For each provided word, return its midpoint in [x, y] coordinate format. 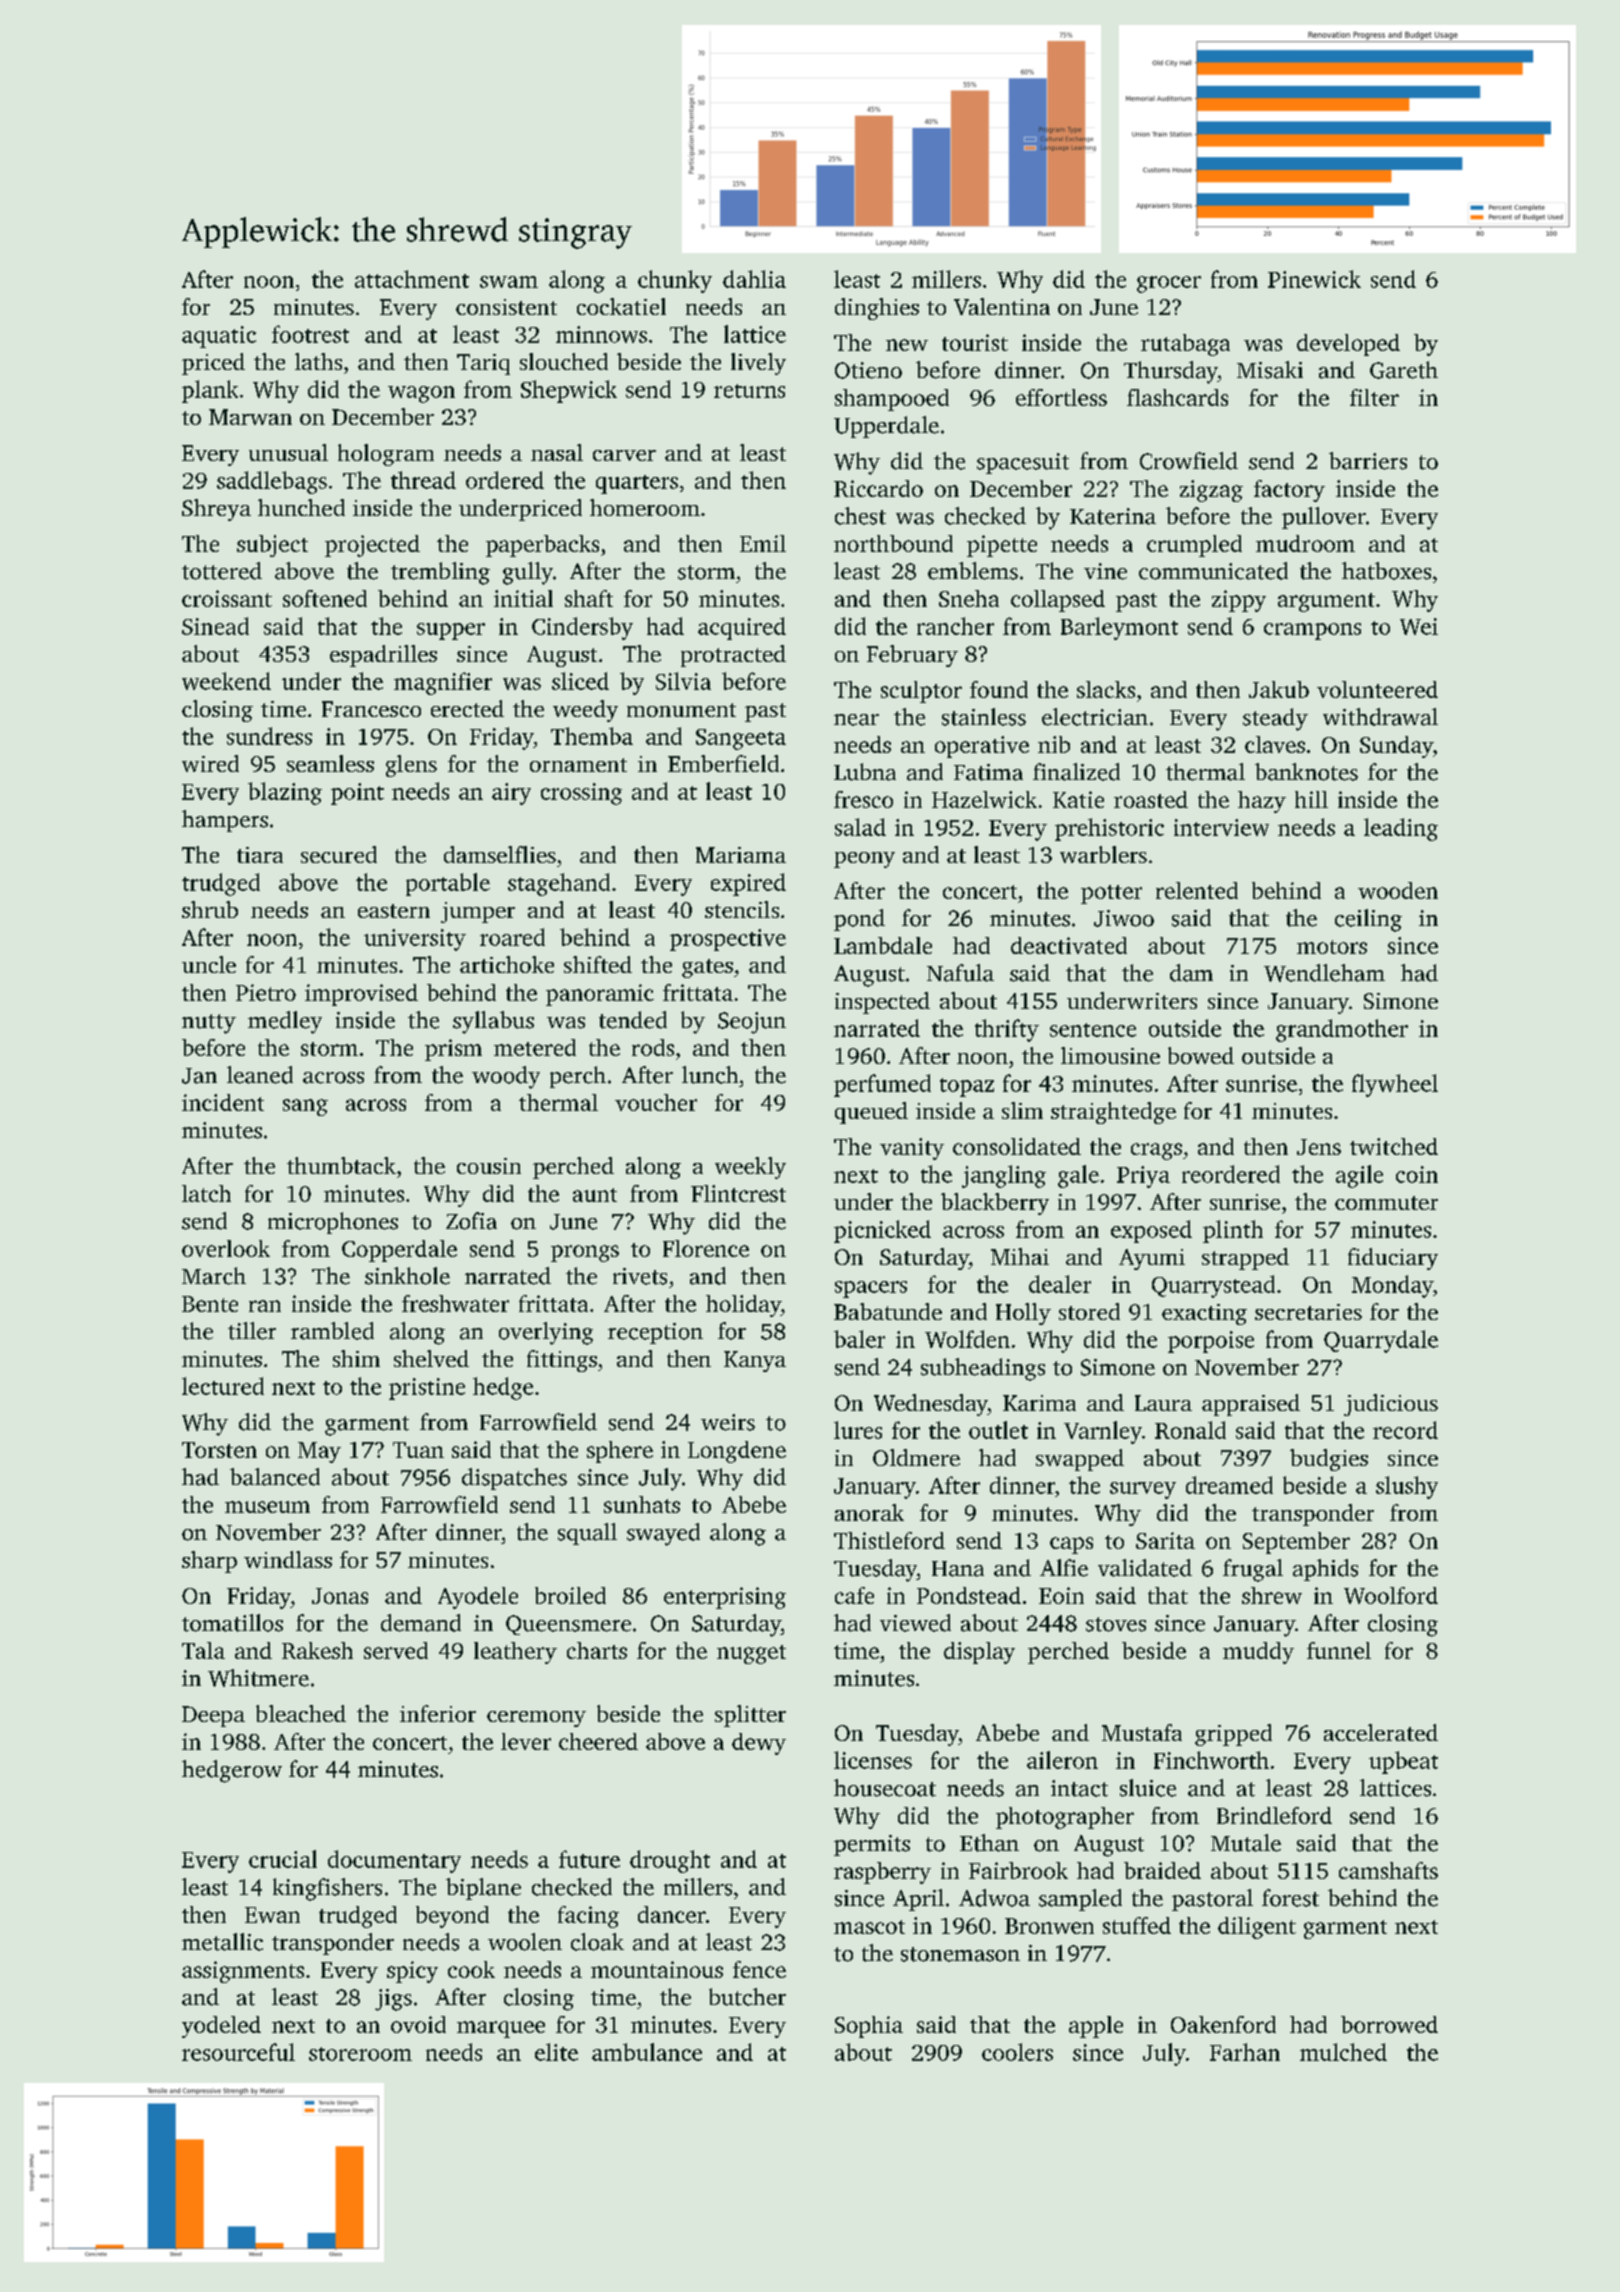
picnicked [882, 1231]
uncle [209, 964]
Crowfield [1189, 461]
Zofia [471, 1221]
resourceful [238, 2052]
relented [1197, 890]
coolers [1017, 2052]
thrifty [1007, 1030]
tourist [975, 342]
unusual [288, 452]
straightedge [1113, 1113]
